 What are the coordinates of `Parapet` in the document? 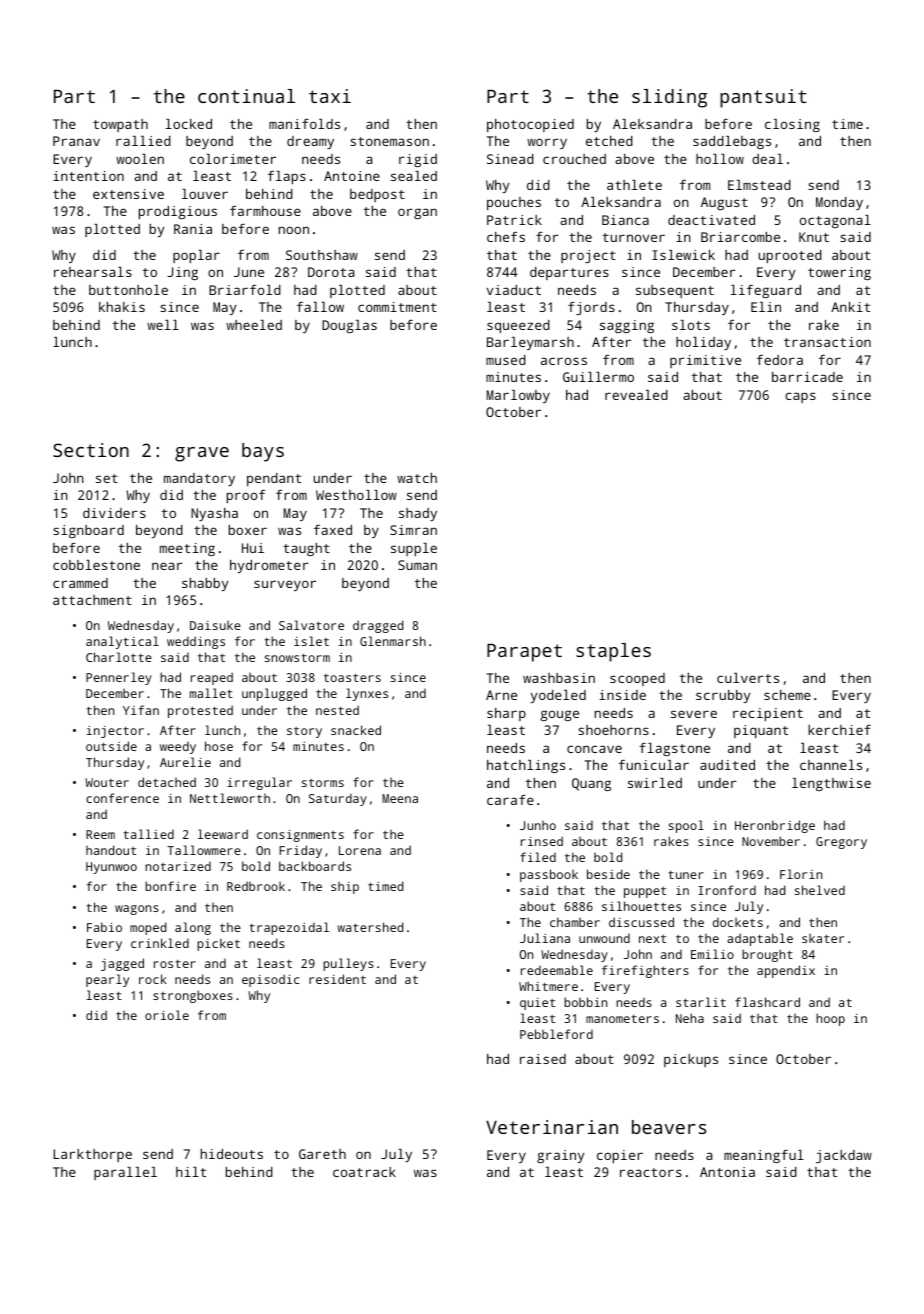 It's located at (524, 653).
